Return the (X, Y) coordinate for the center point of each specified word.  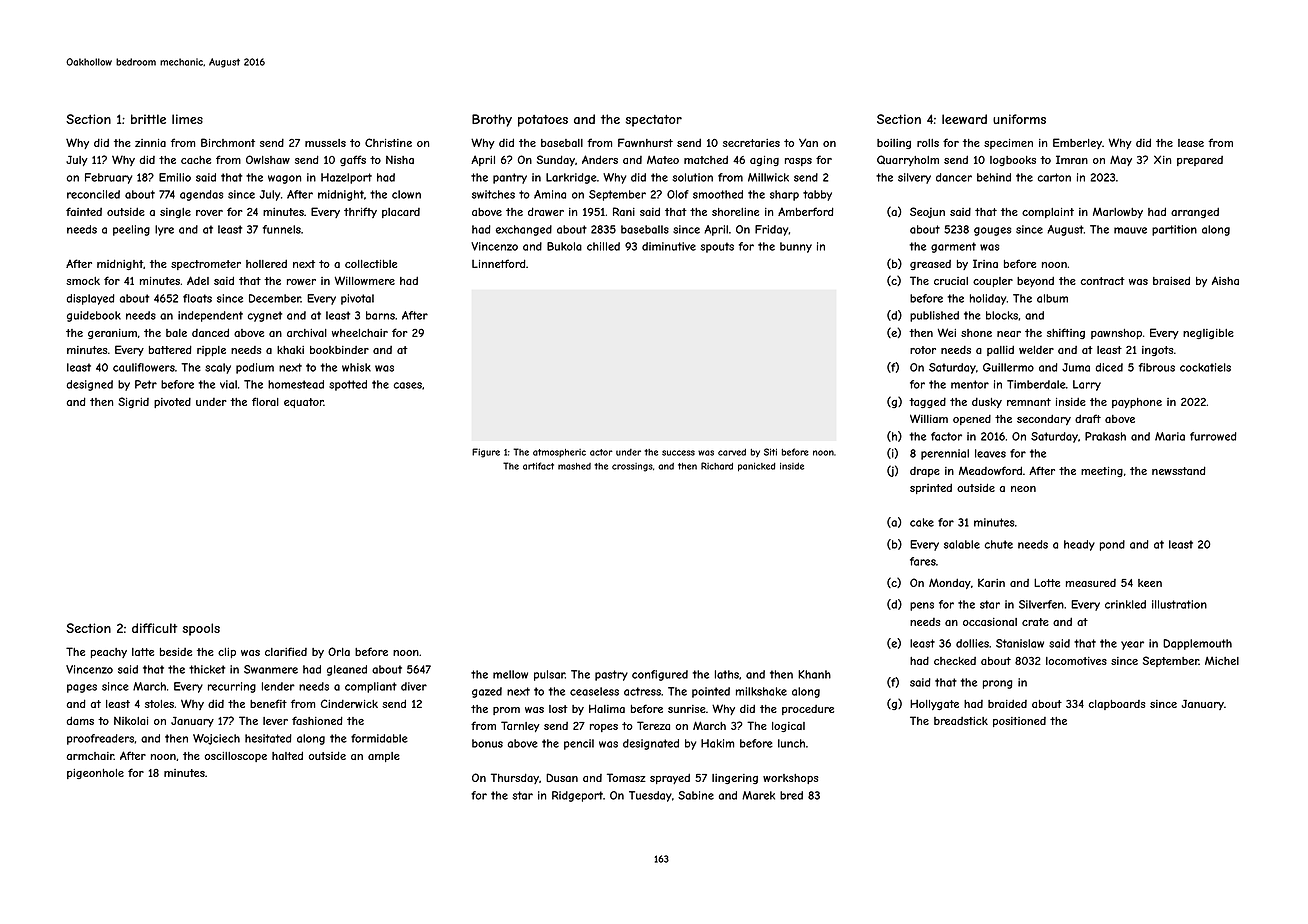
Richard (717, 466)
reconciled (93, 194)
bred (791, 795)
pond (1112, 545)
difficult (155, 628)
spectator (654, 121)
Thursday (515, 778)
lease (1191, 143)
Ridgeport (577, 796)
